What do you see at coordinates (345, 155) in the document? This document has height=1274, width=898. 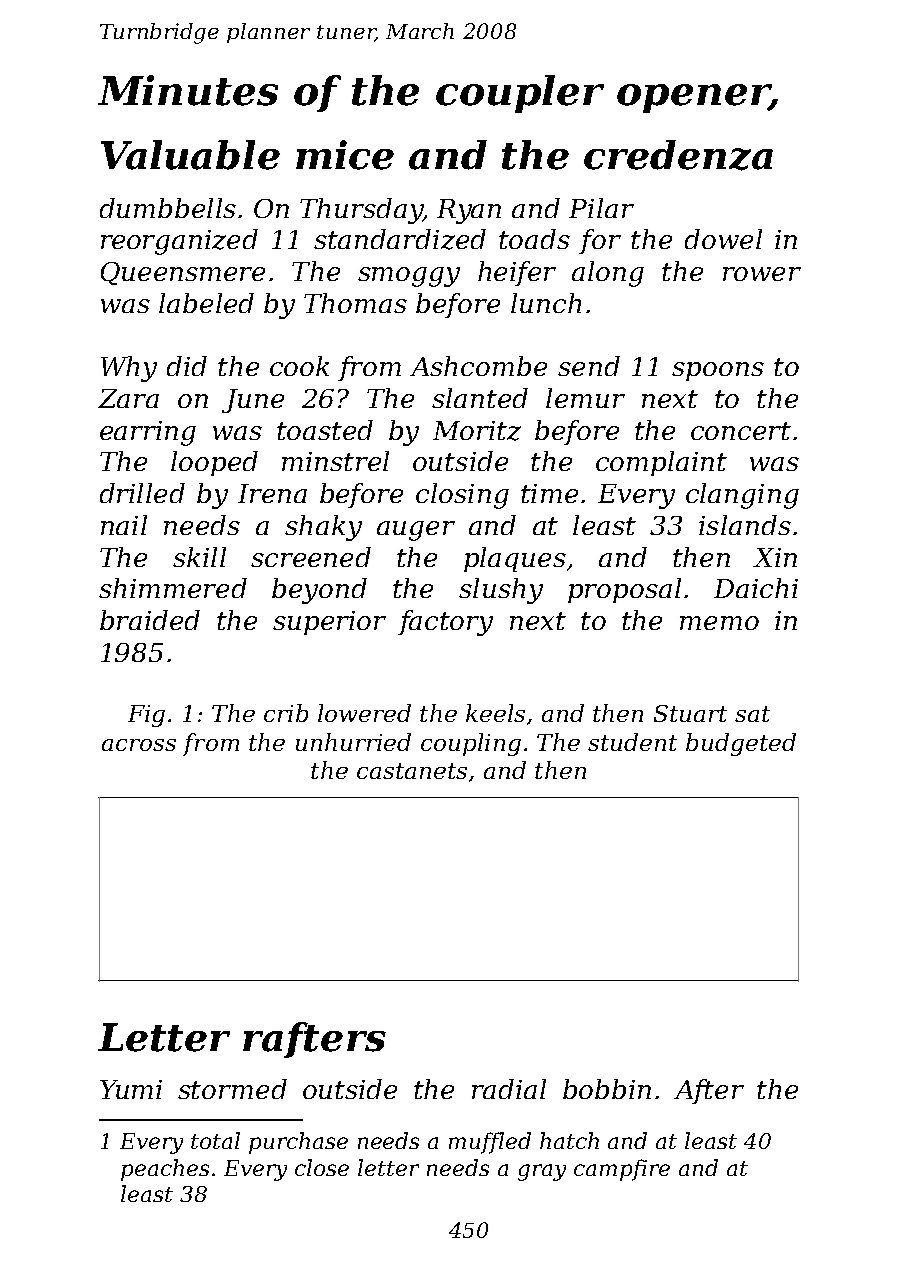 I see `mice` at bounding box center [345, 155].
